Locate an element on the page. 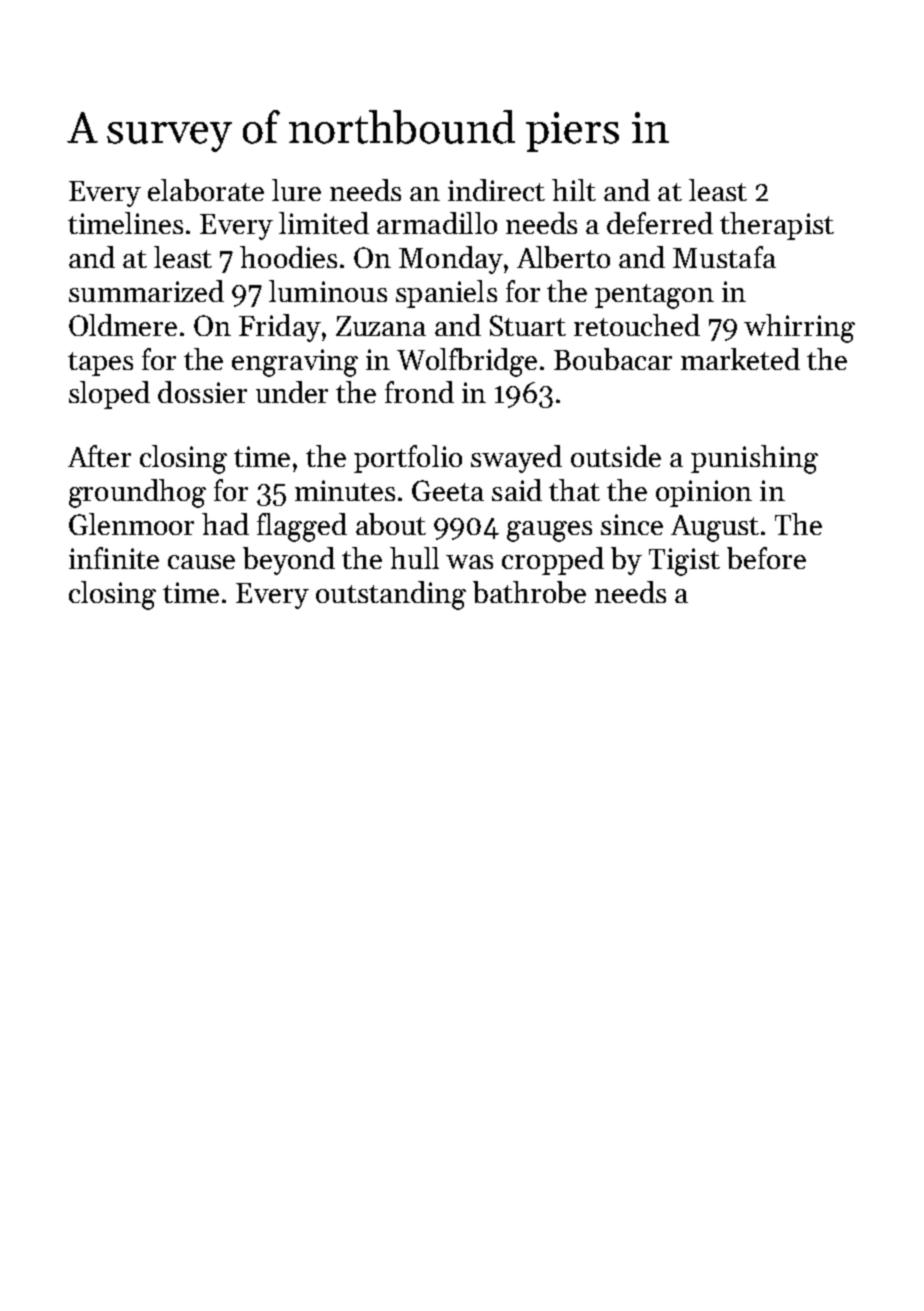  Alberto is located at coordinates (563, 257).
